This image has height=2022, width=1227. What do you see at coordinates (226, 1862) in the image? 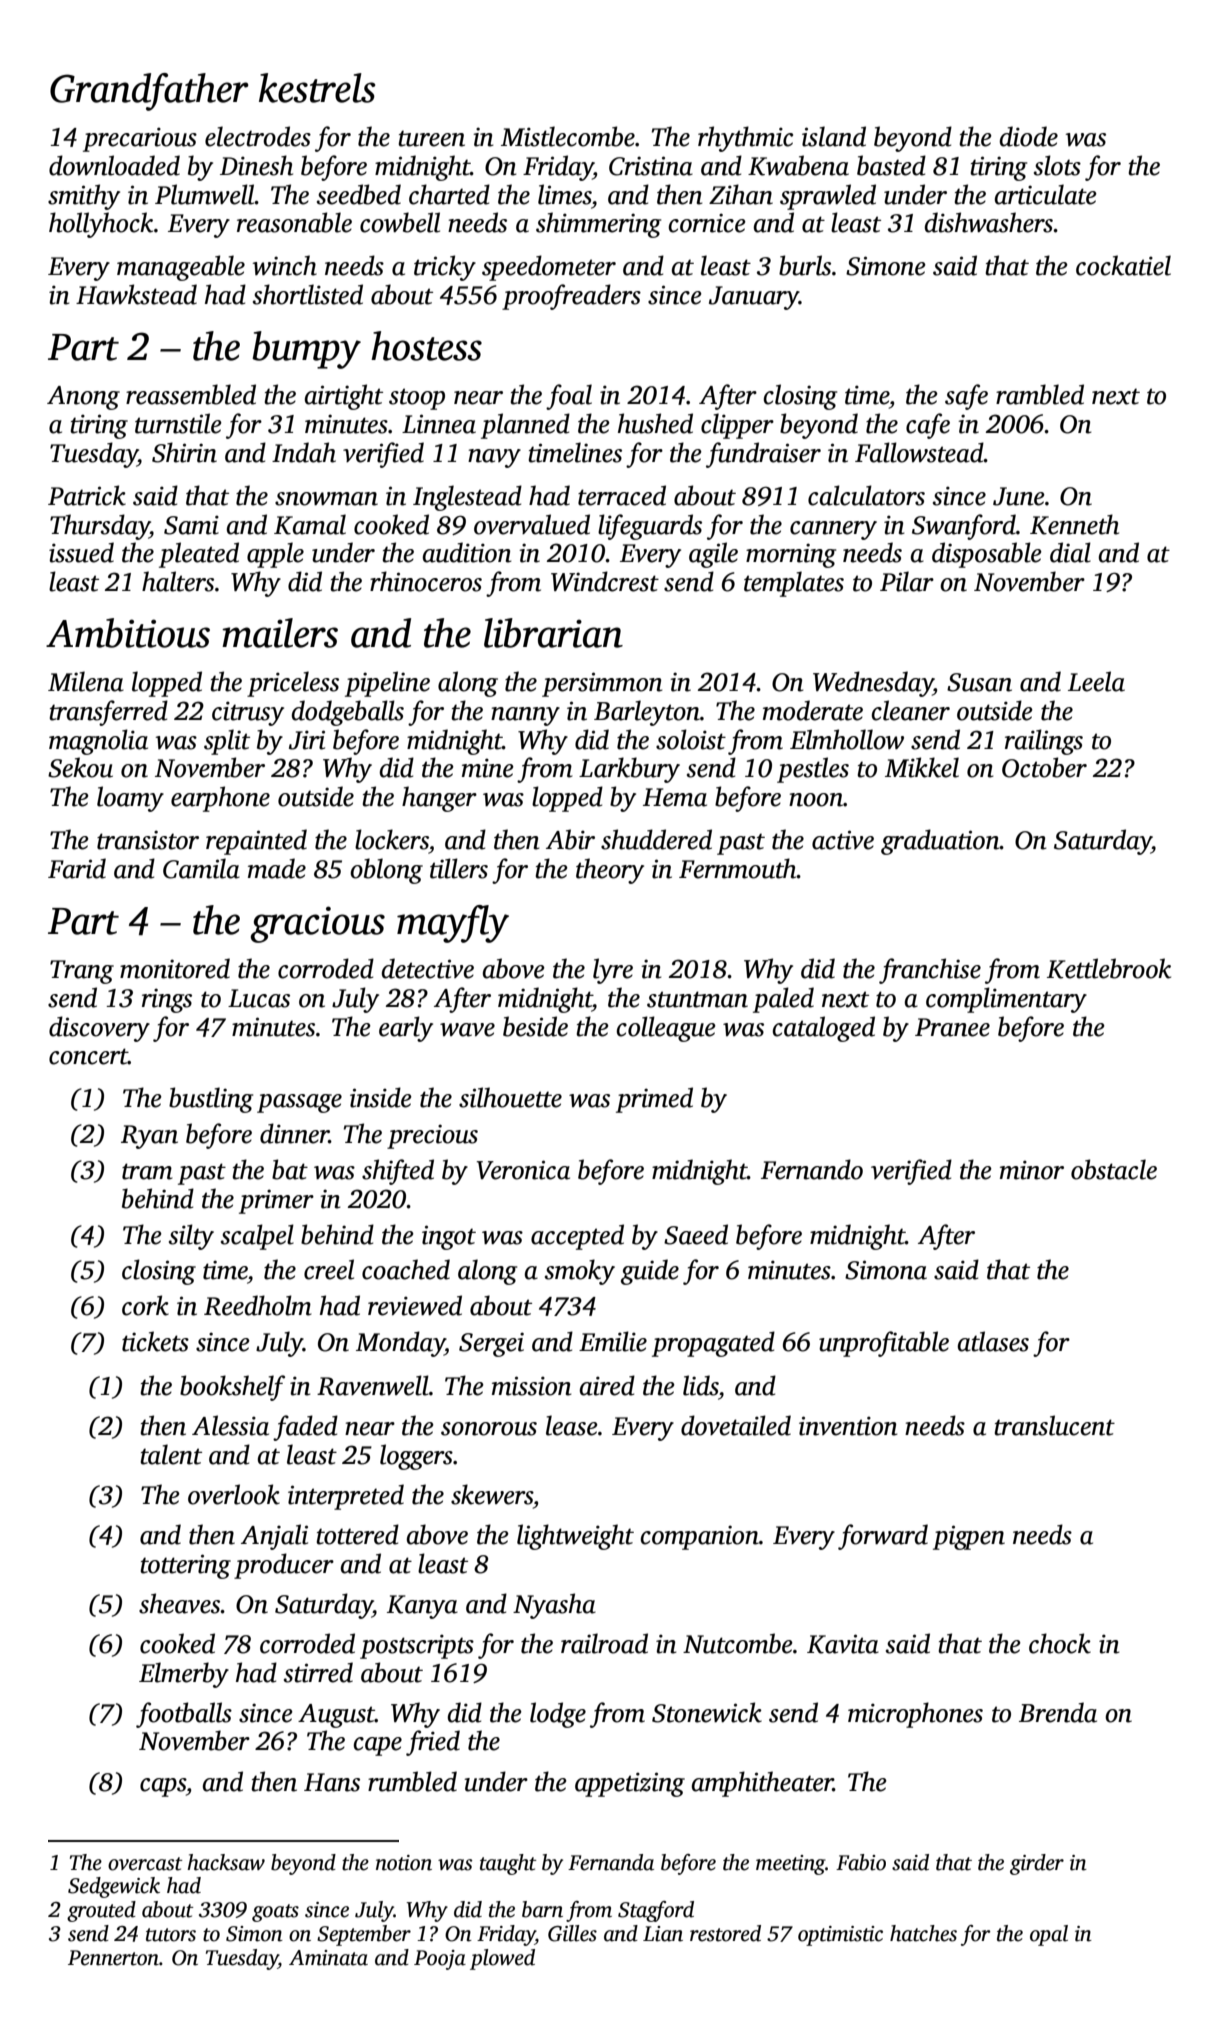
I see `hacksaw` at bounding box center [226, 1862].
